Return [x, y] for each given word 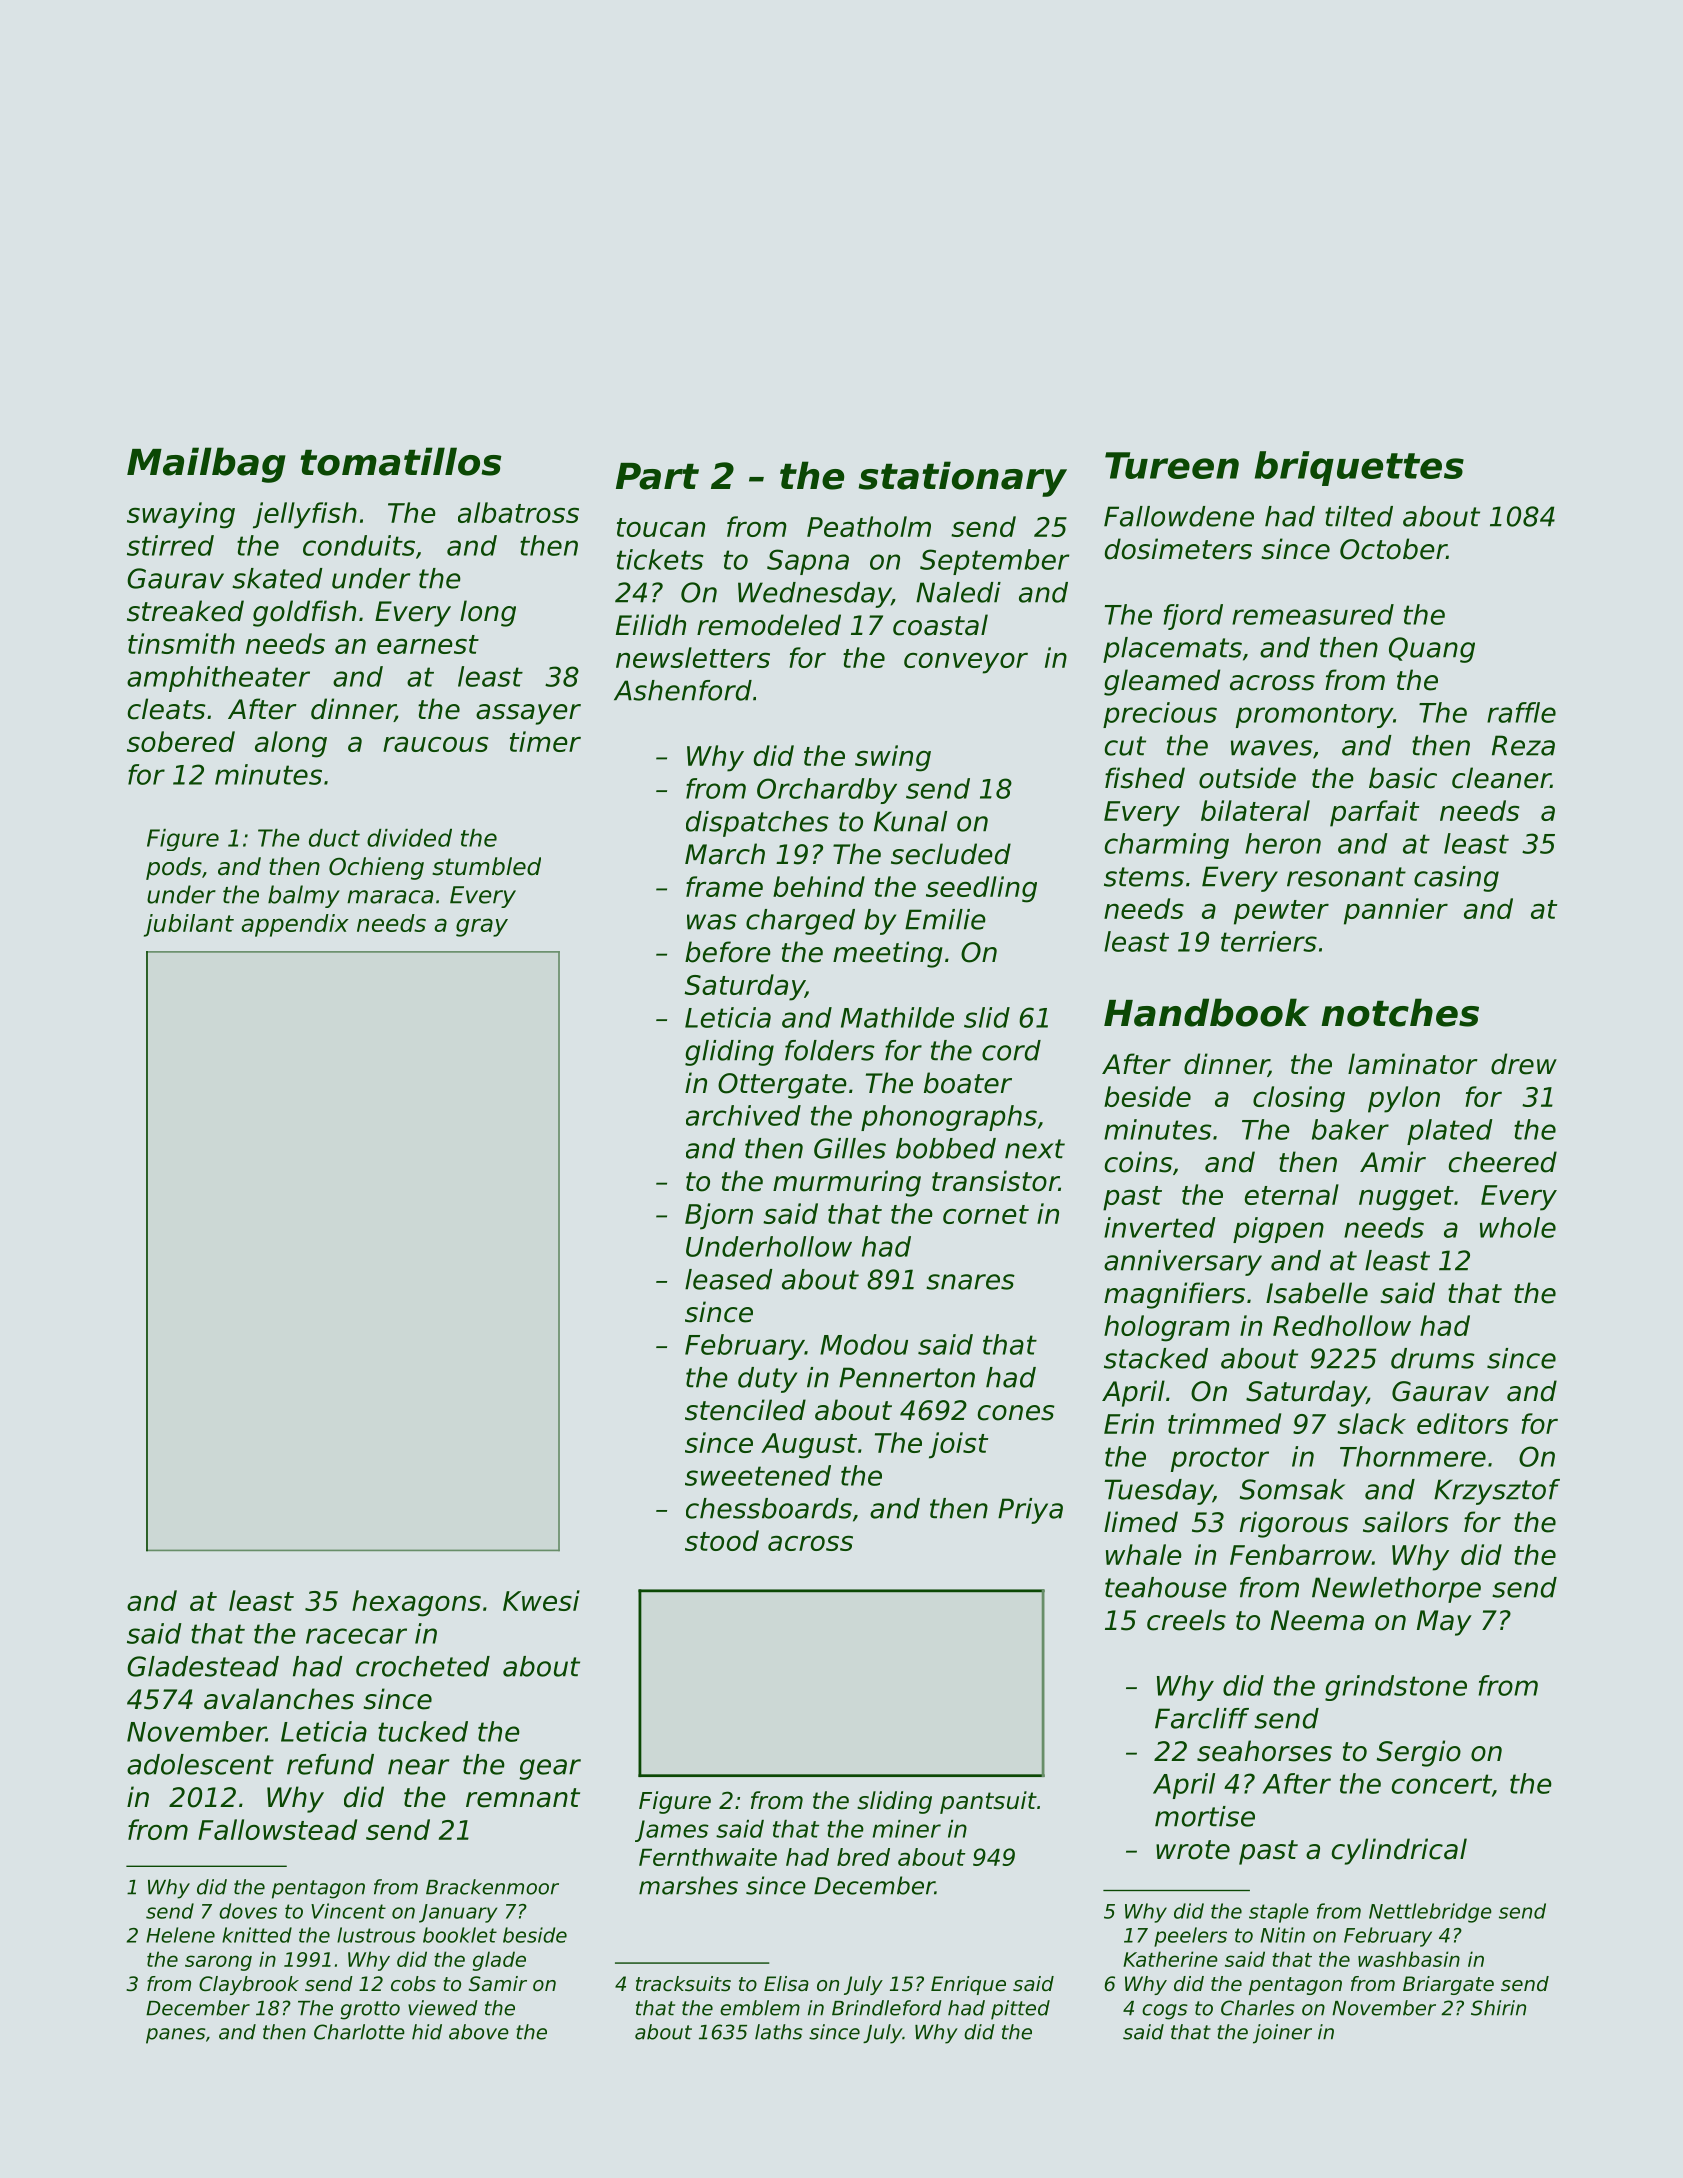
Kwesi [541, 1600]
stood [722, 1540]
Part [657, 476]
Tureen [1172, 465]
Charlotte [359, 2032]
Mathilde [897, 1017]
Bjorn [719, 1216]
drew [1524, 1064]
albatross [518, 512]
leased [729, 1279]
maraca [390, 897]
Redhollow [1342, 1325]
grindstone [1396, 1688]
